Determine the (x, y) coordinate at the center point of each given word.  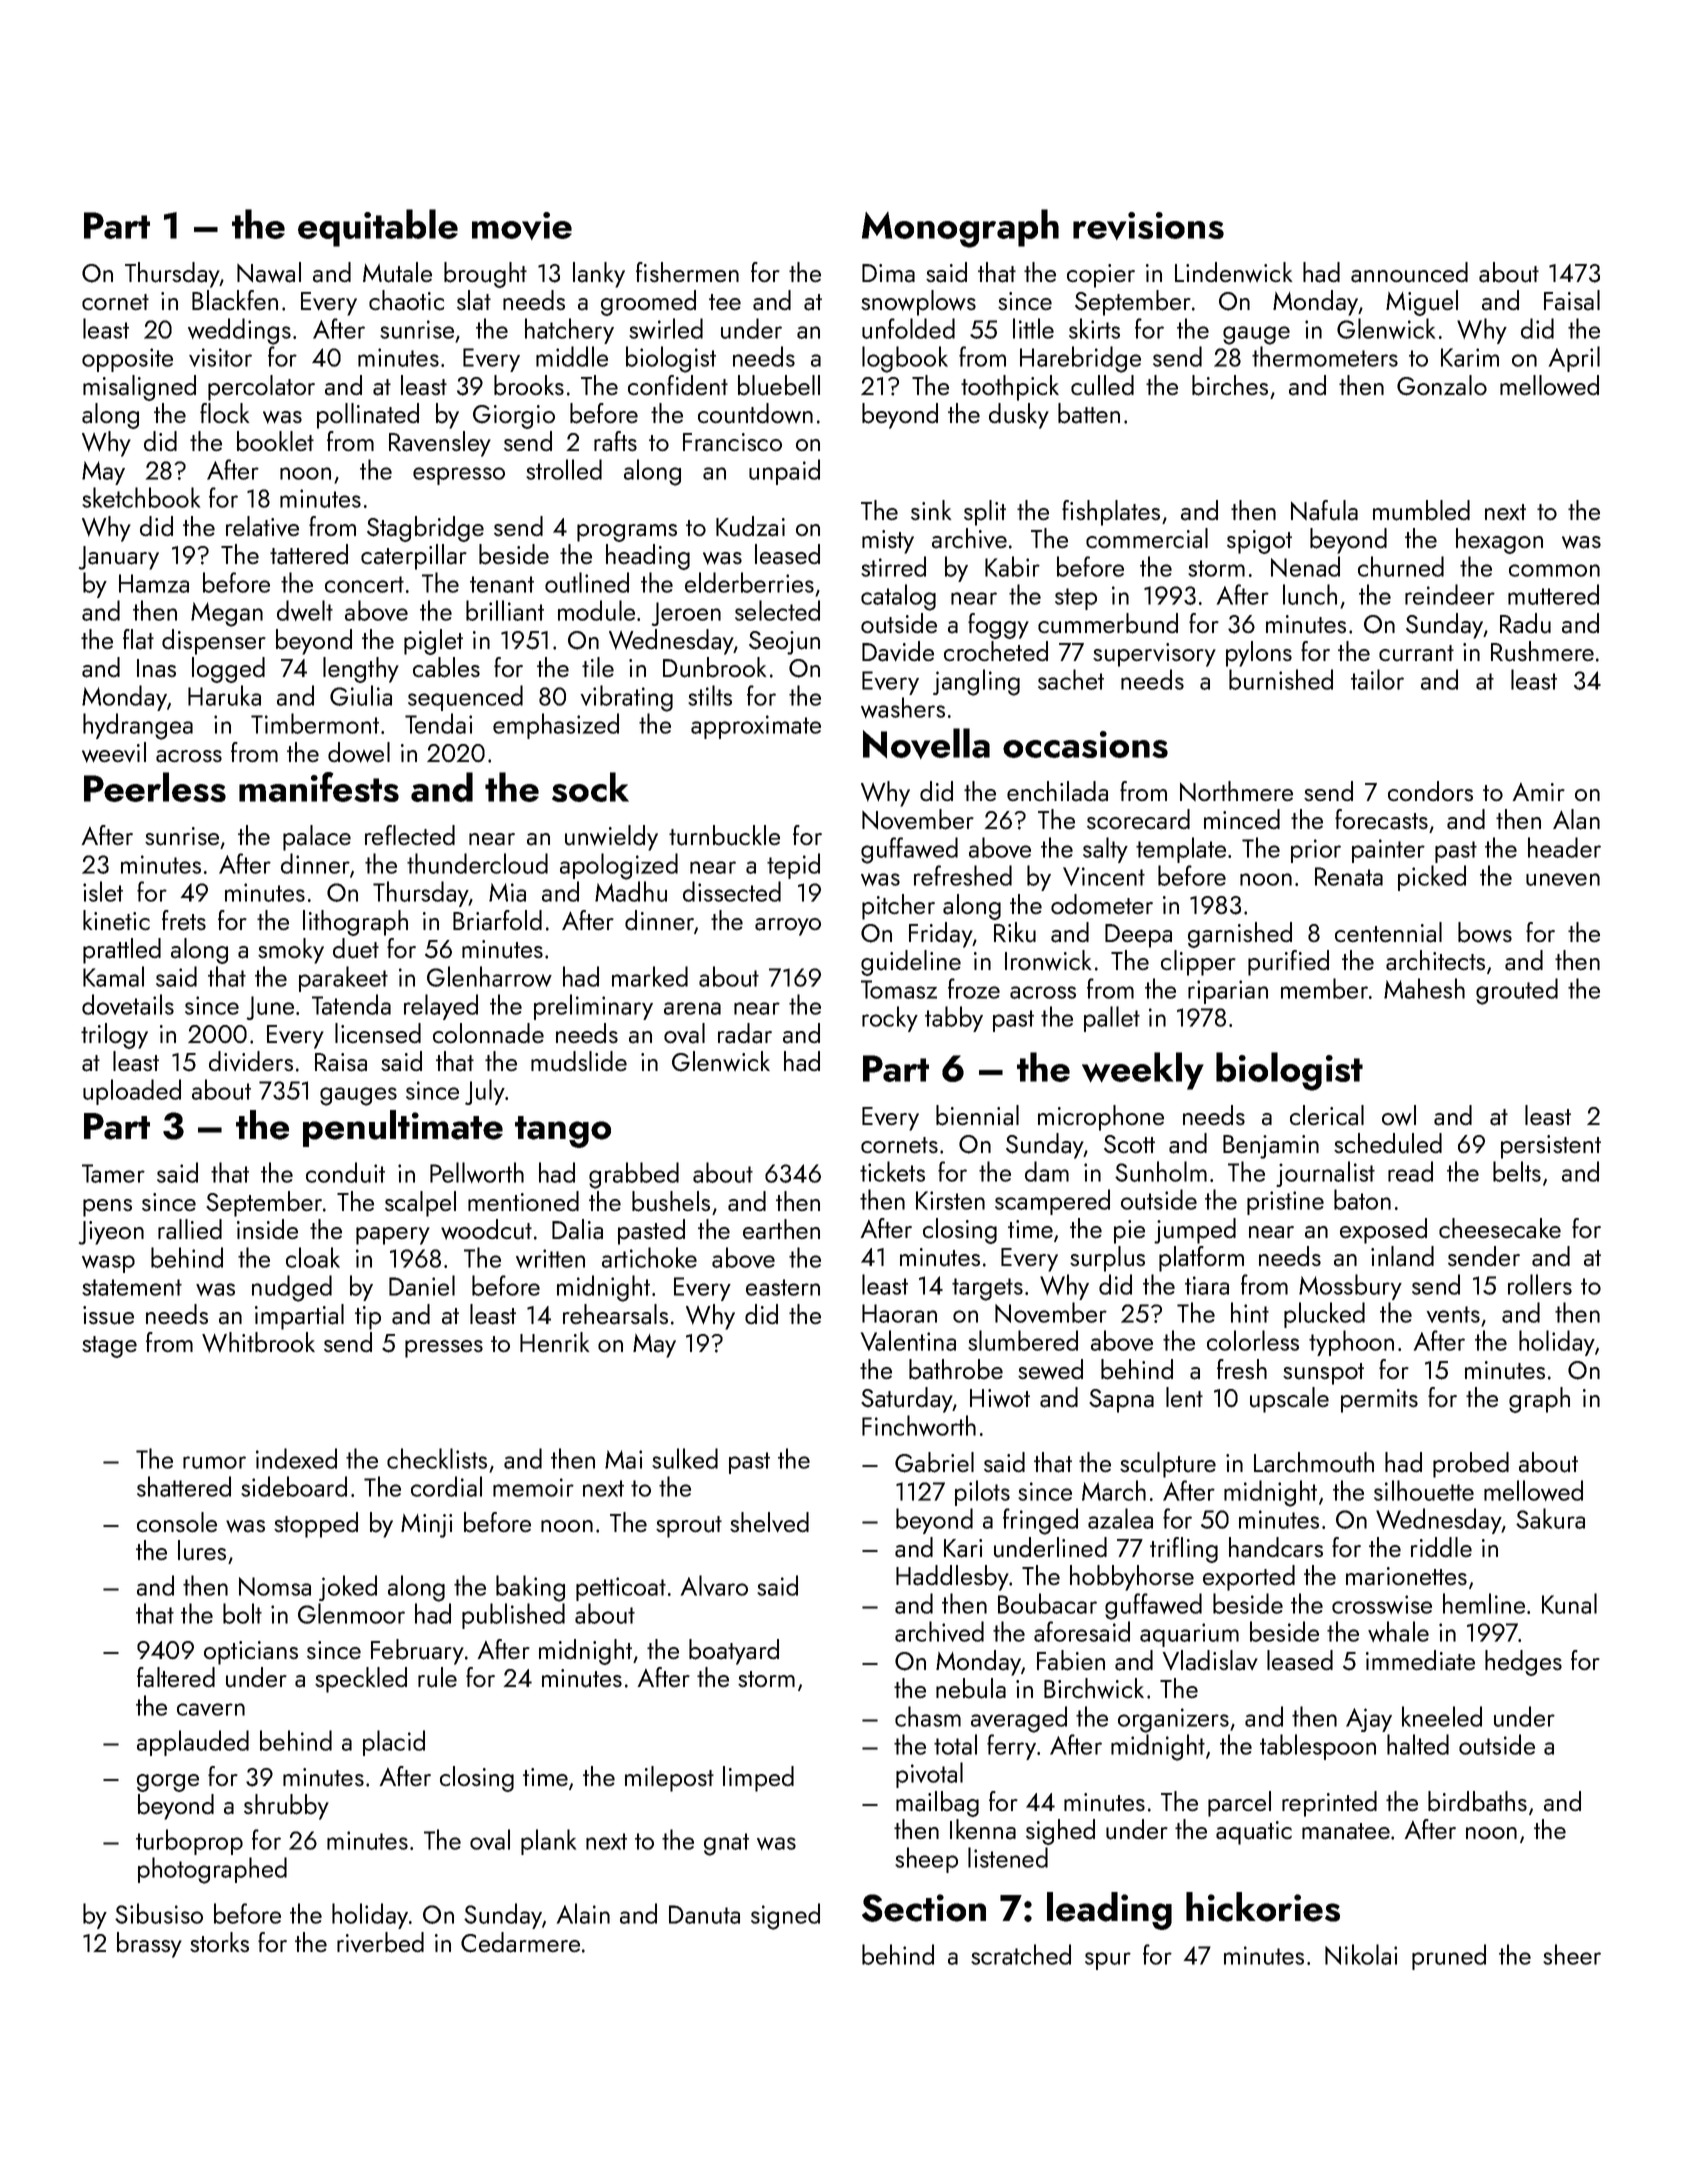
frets (184, 920)
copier (1101, 276)
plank (548, 1842)
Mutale (397, 272)
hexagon (1499, 541)
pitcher (898, 907)
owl (1399, 1115)
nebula (971, 1688)
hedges (1523, 1663)
